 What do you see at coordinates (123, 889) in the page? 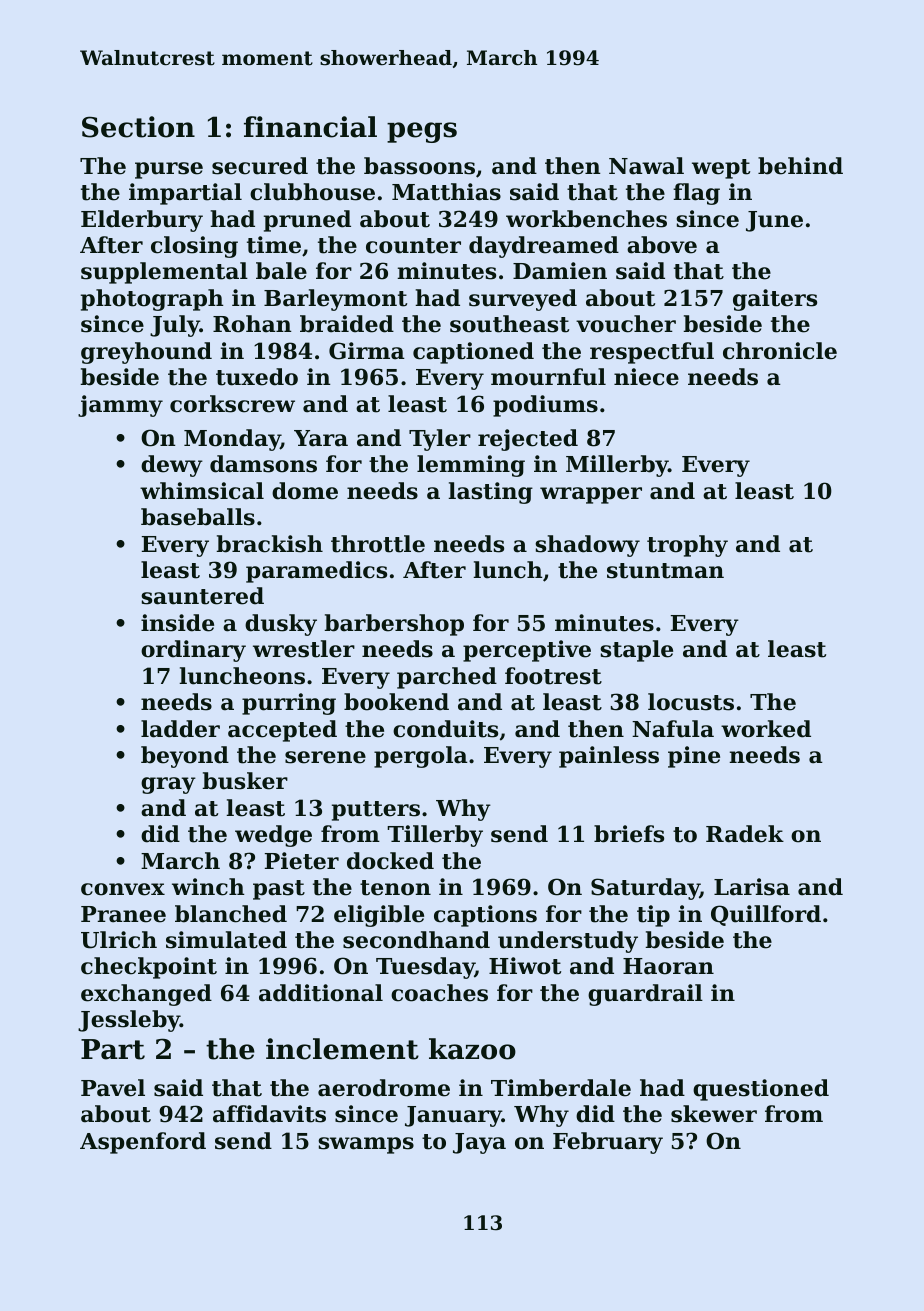
I see `convex` at bounding box center [123, 889].
